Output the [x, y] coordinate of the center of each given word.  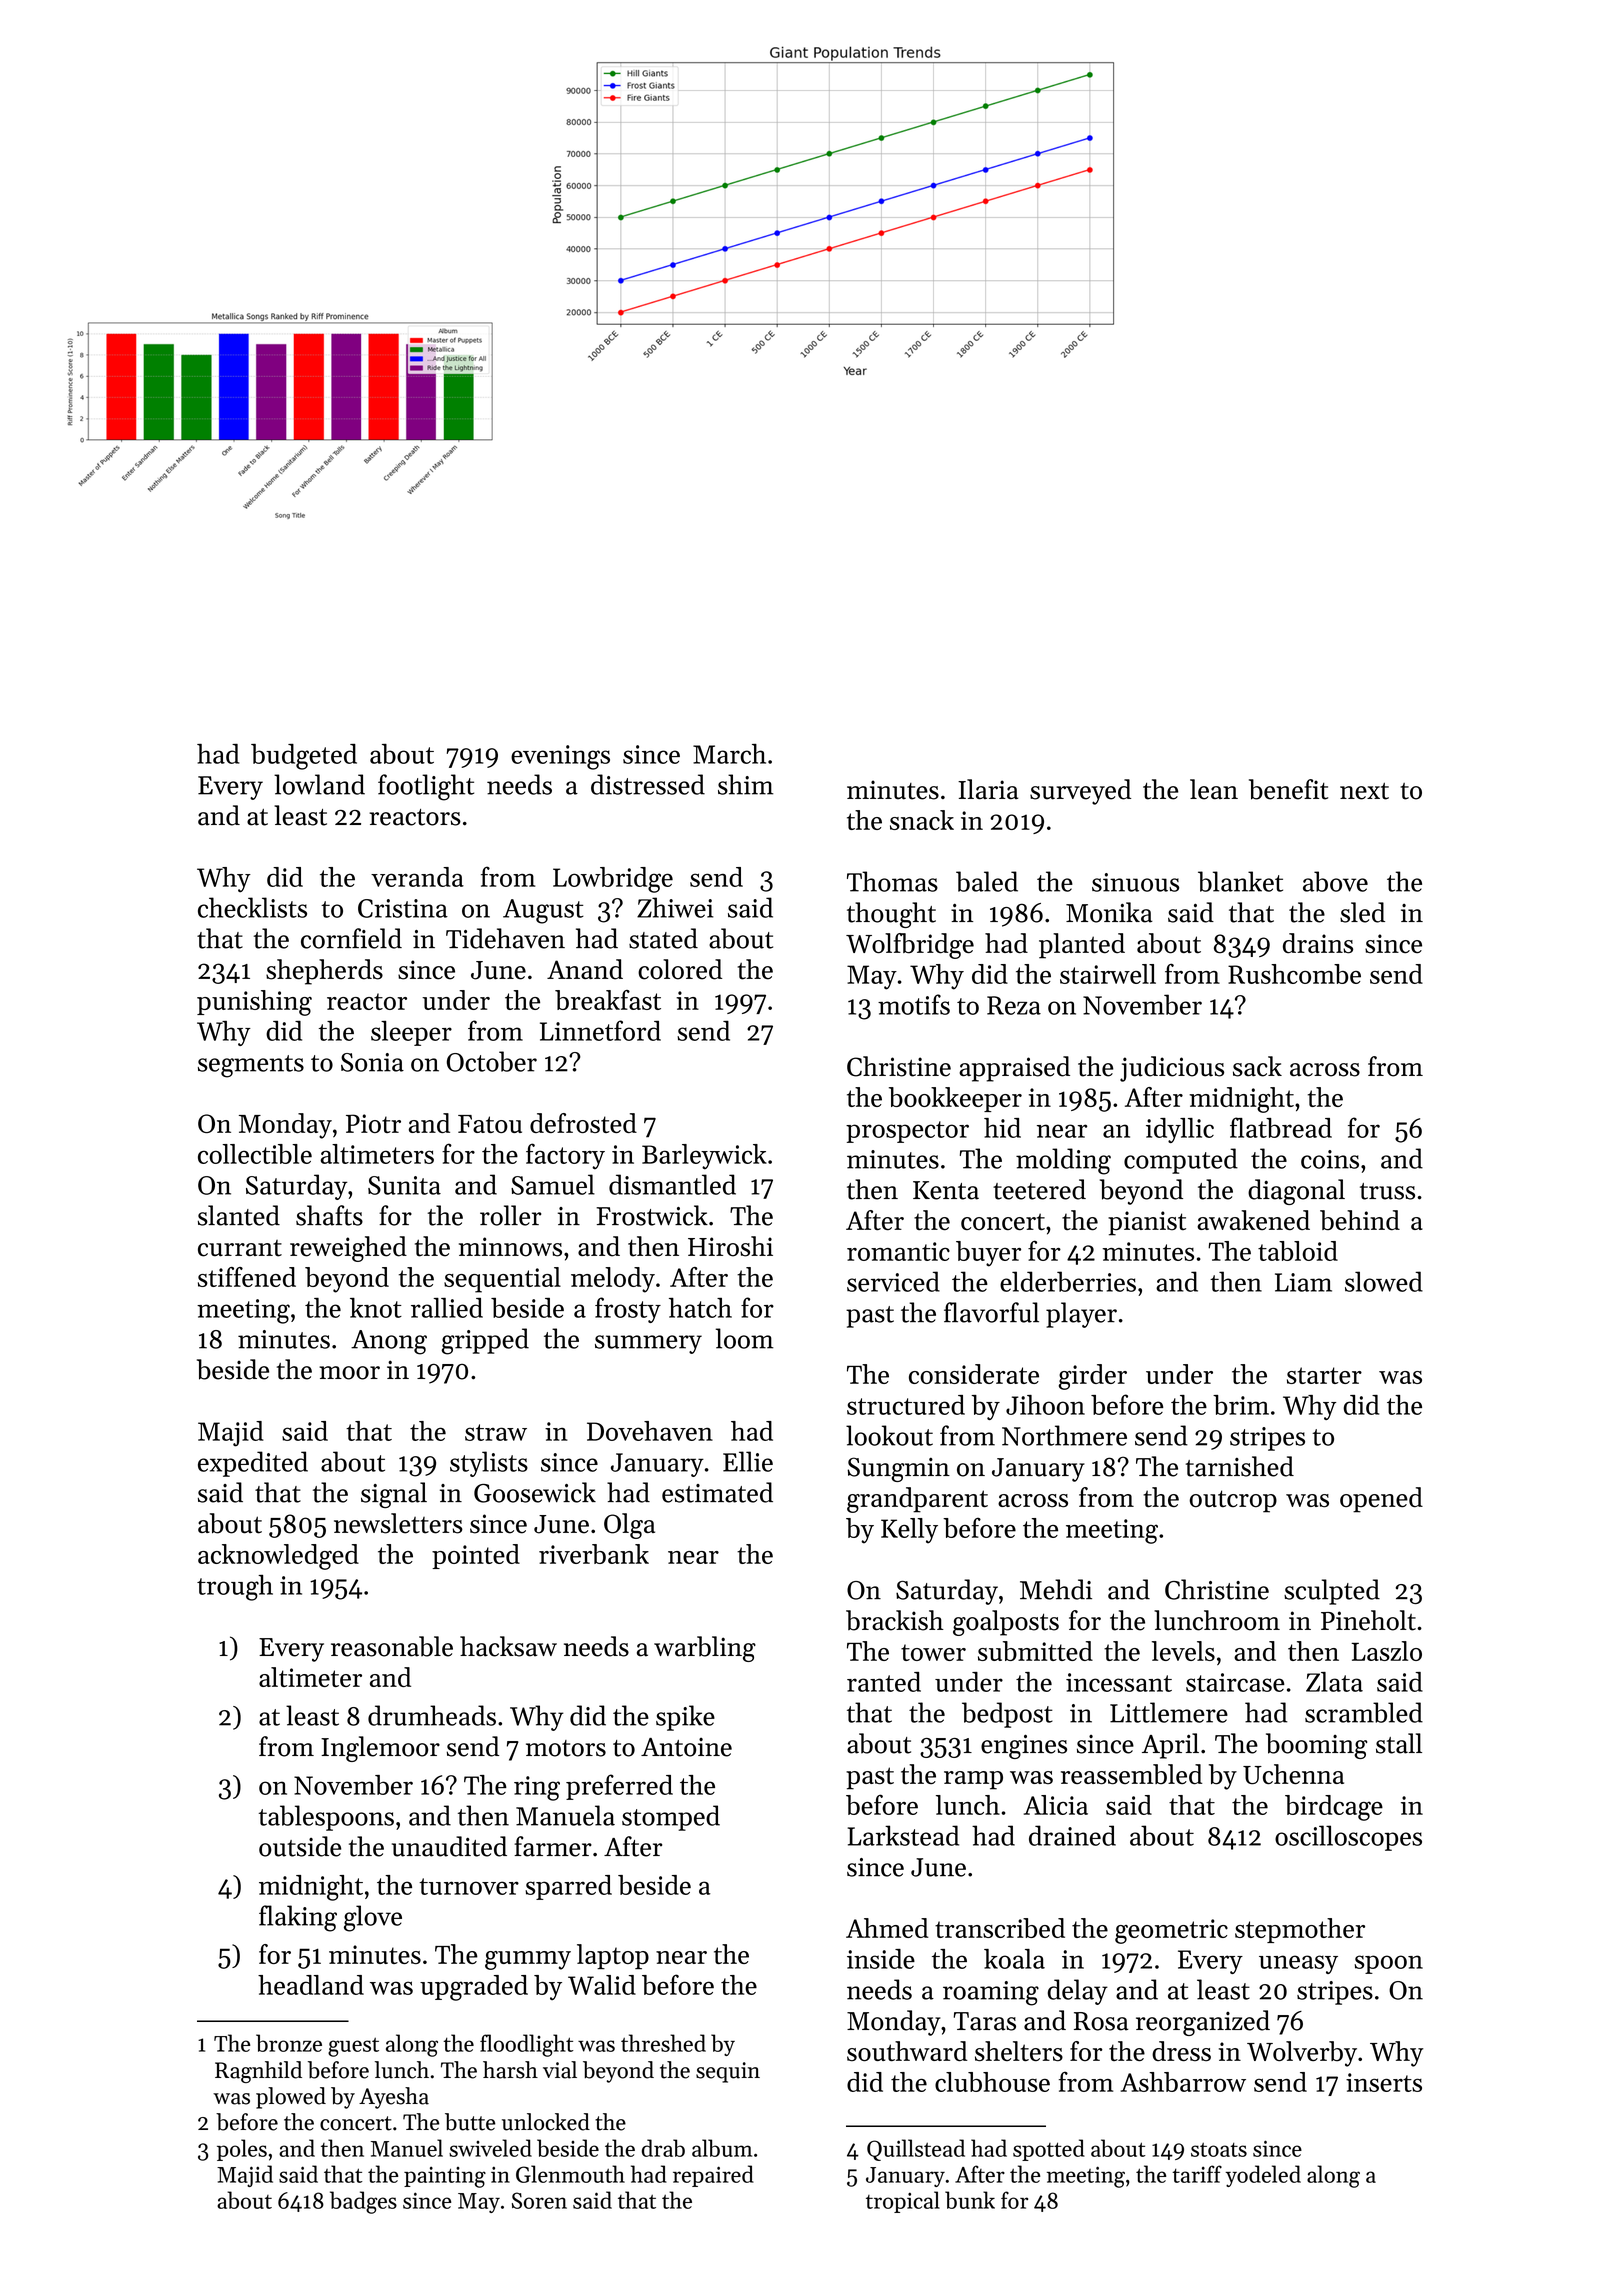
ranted [884, 1682]
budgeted [304, 757]
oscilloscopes [1348, 1838]
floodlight [527, 2045]
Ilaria [988, 789]
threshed [663, 2043]
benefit [1288, 789]
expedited [253, 1464]
